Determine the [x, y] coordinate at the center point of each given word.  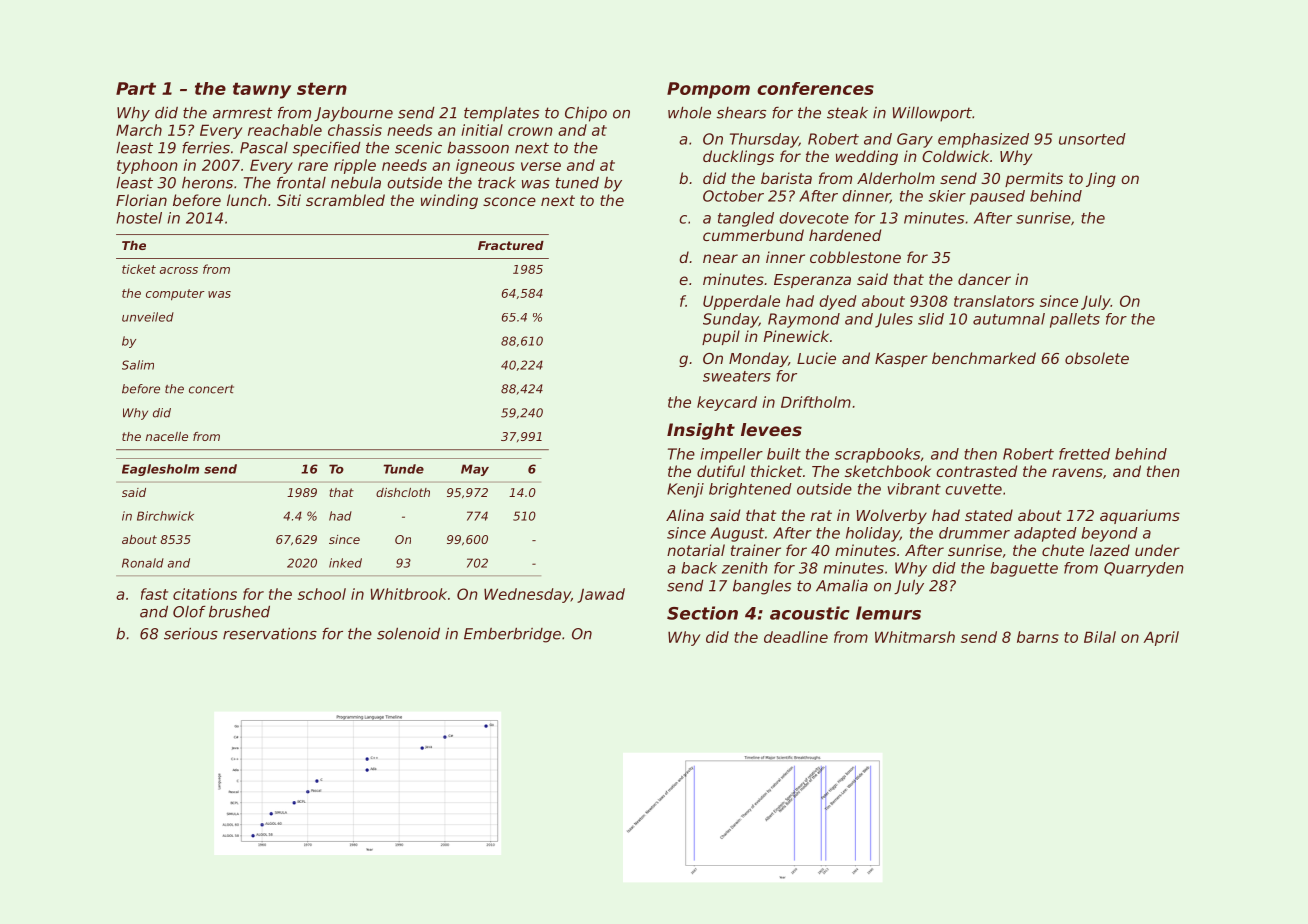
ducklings [738, 157]
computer [175, 295]
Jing [1101, 179]
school [322, 594]
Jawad [601, 595]
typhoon [147, 166]
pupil [721, 337]
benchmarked [984, 358]
